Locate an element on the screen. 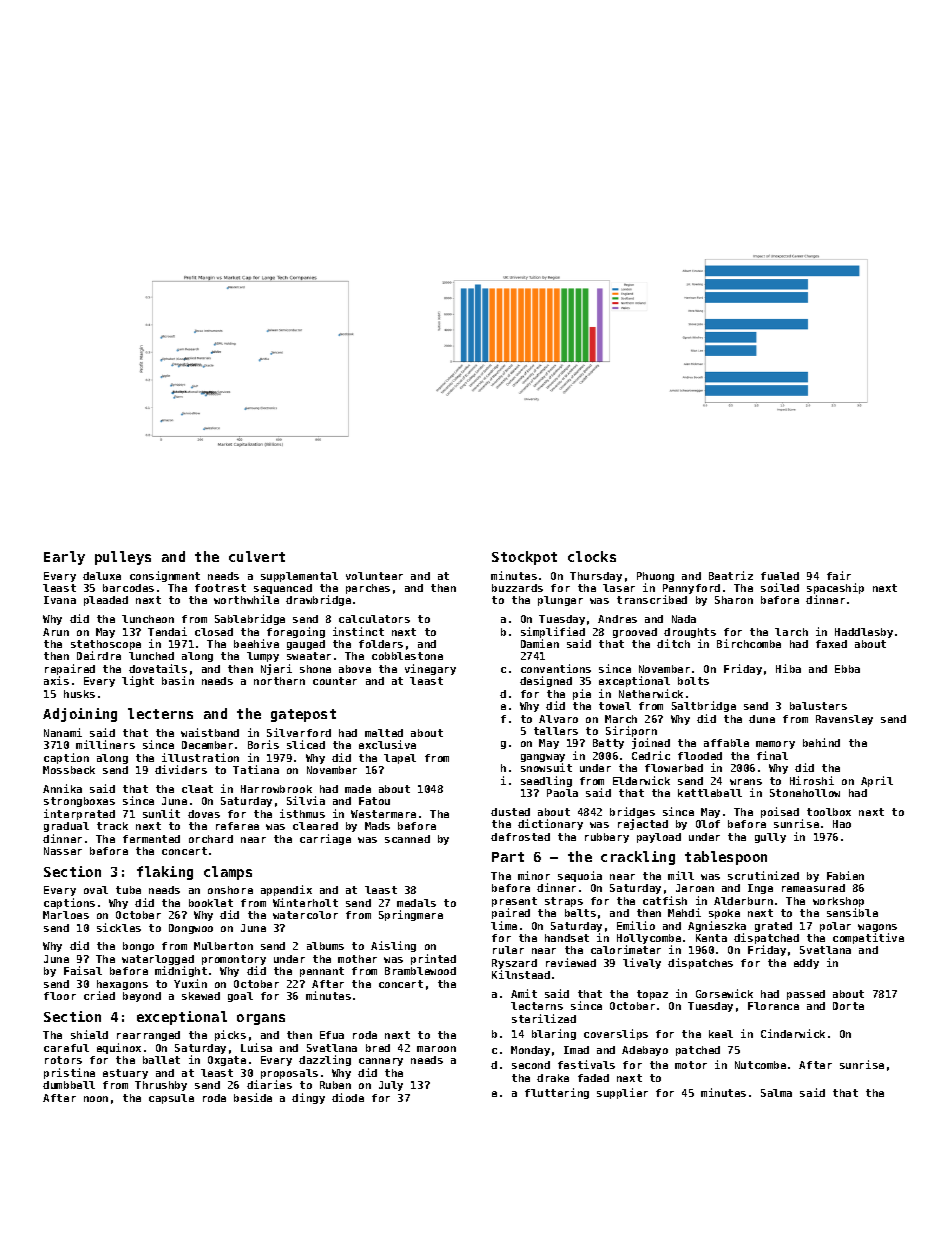 The image size is (952, 1233). Damien is located at coordinates (540, 643).
